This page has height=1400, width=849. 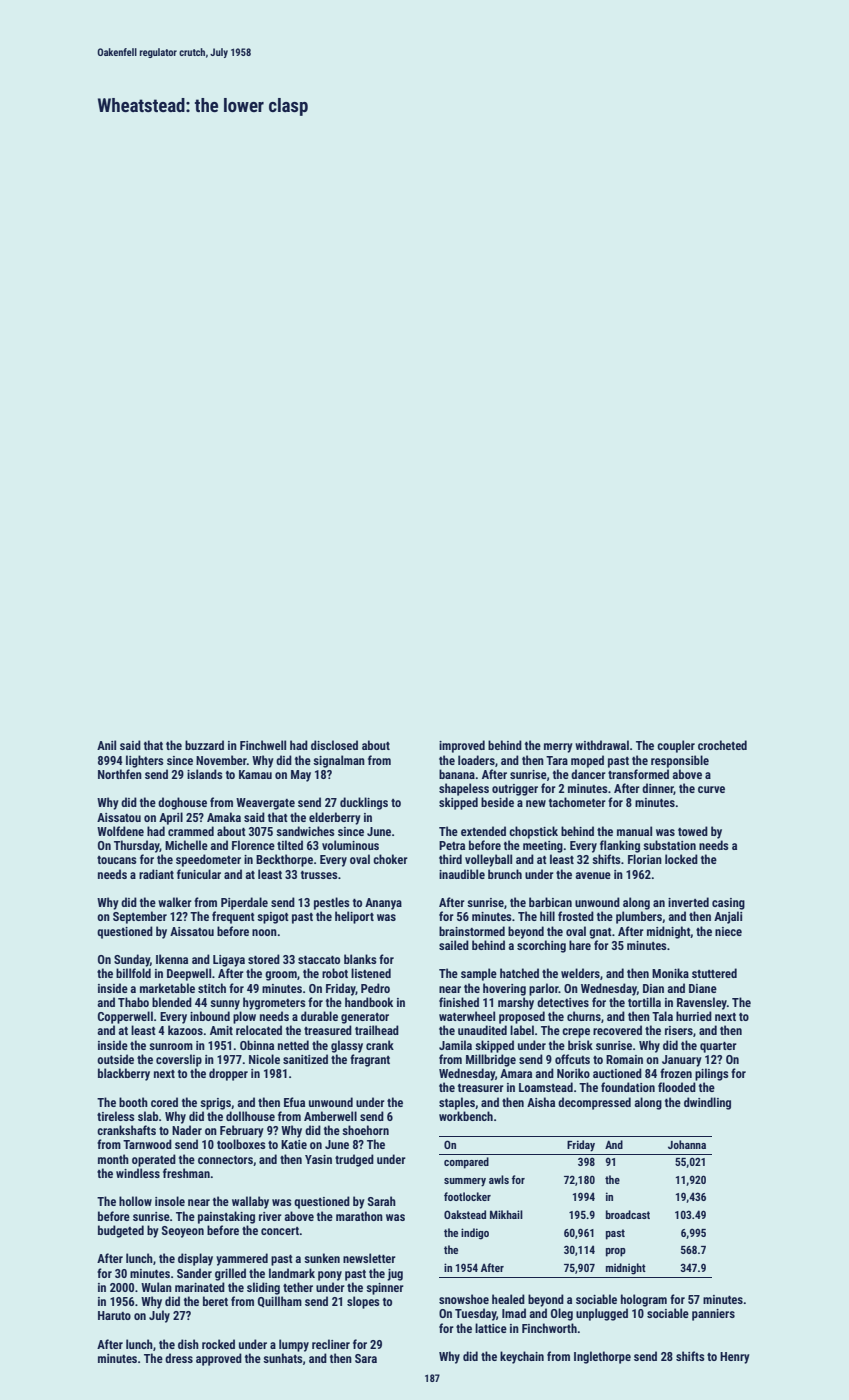 I want to click on Wolfdene, so click(x=120, y=831).
